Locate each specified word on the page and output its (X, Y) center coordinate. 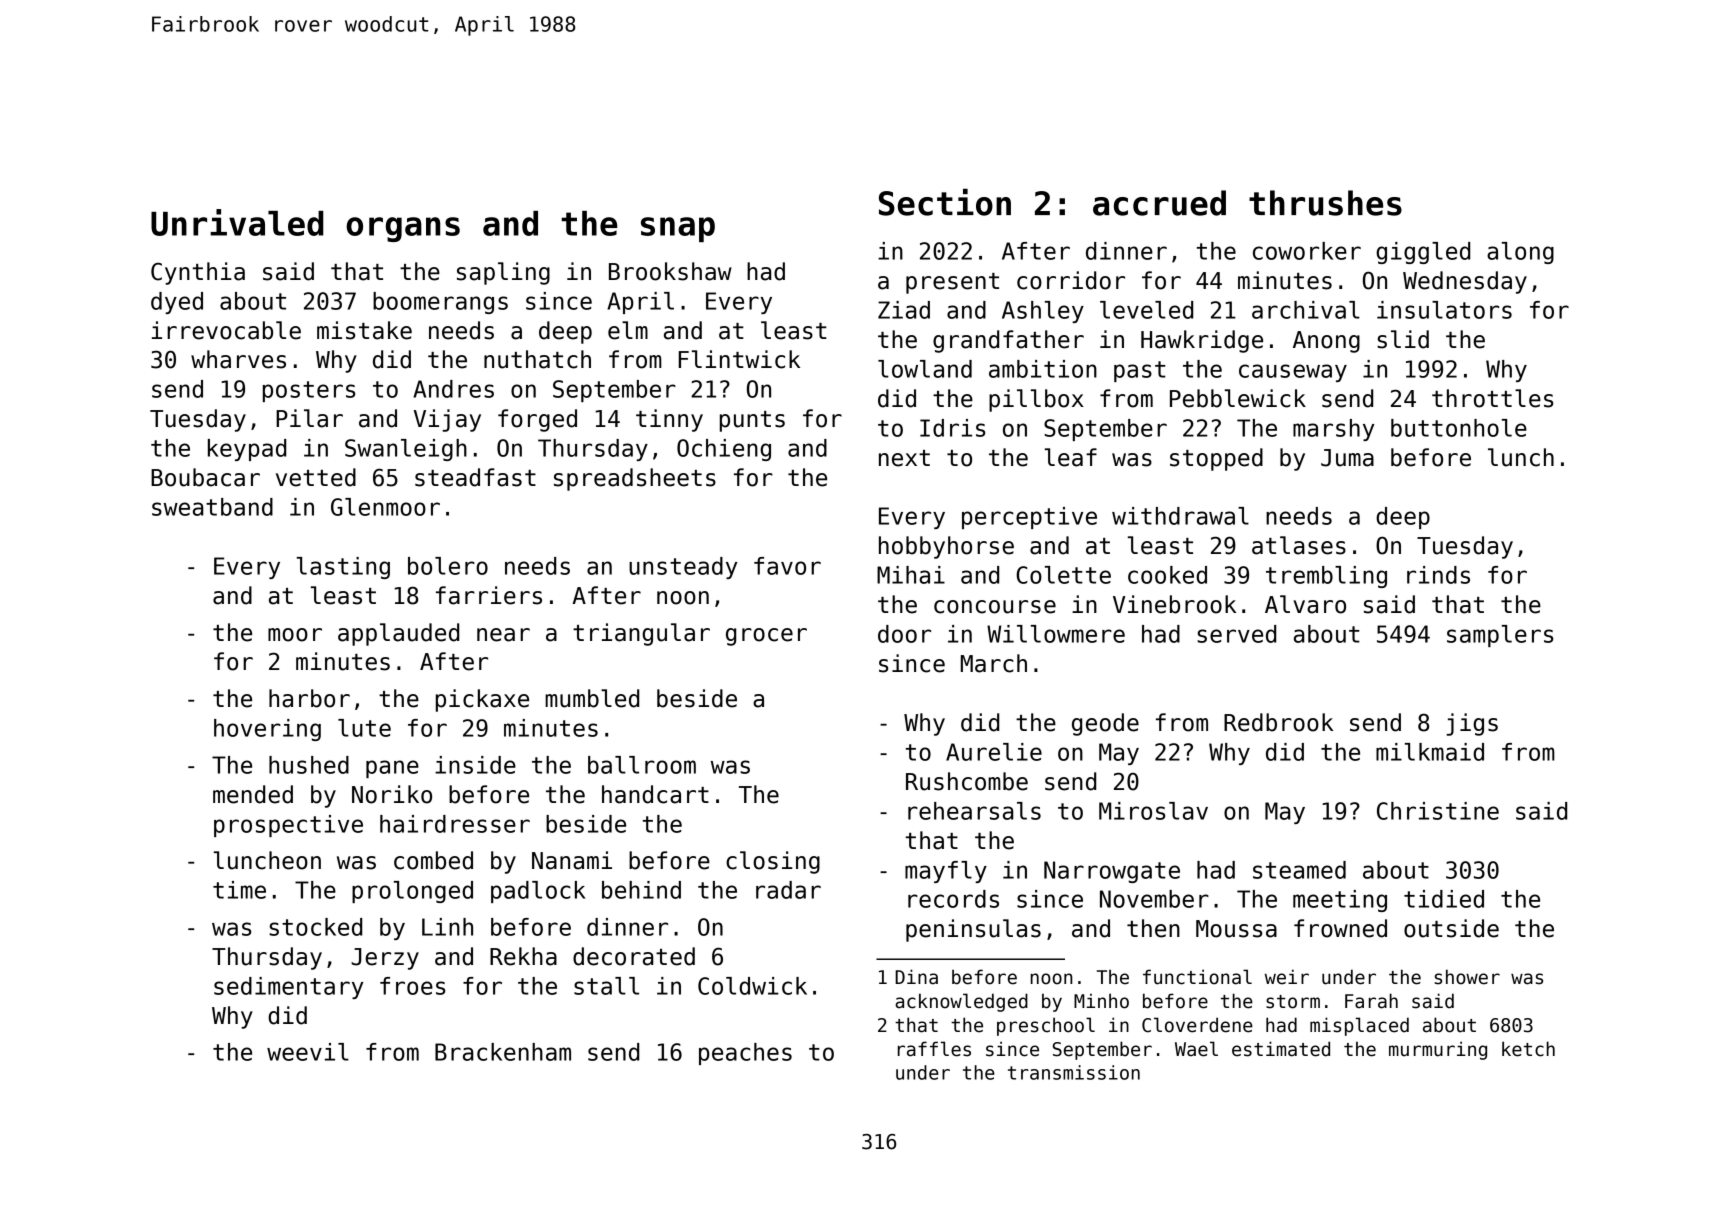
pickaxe (482, 700)
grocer (766, 637)
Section (945, 202)
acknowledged (961, 1002)
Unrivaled (237, 222)
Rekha (523, 956)
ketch (1528, 1049)
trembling (1326, 577)
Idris (952, 428)
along (1520, 253)
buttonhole (1459, 428)
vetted (316, 477)
